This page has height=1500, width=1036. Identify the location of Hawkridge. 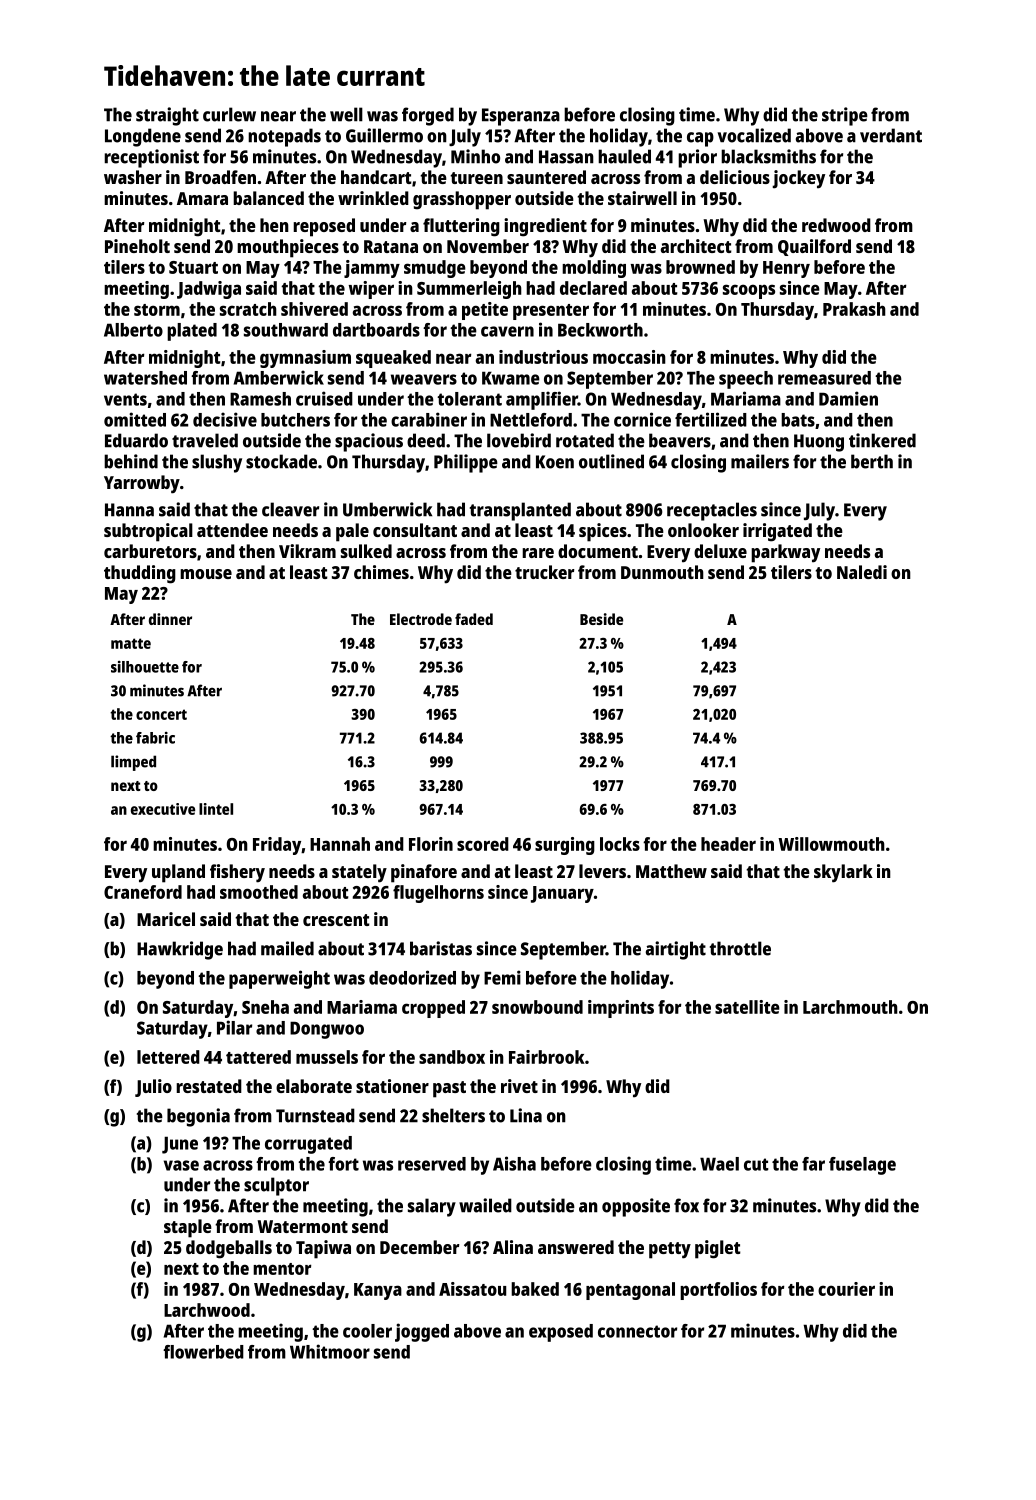
(180, 950).
